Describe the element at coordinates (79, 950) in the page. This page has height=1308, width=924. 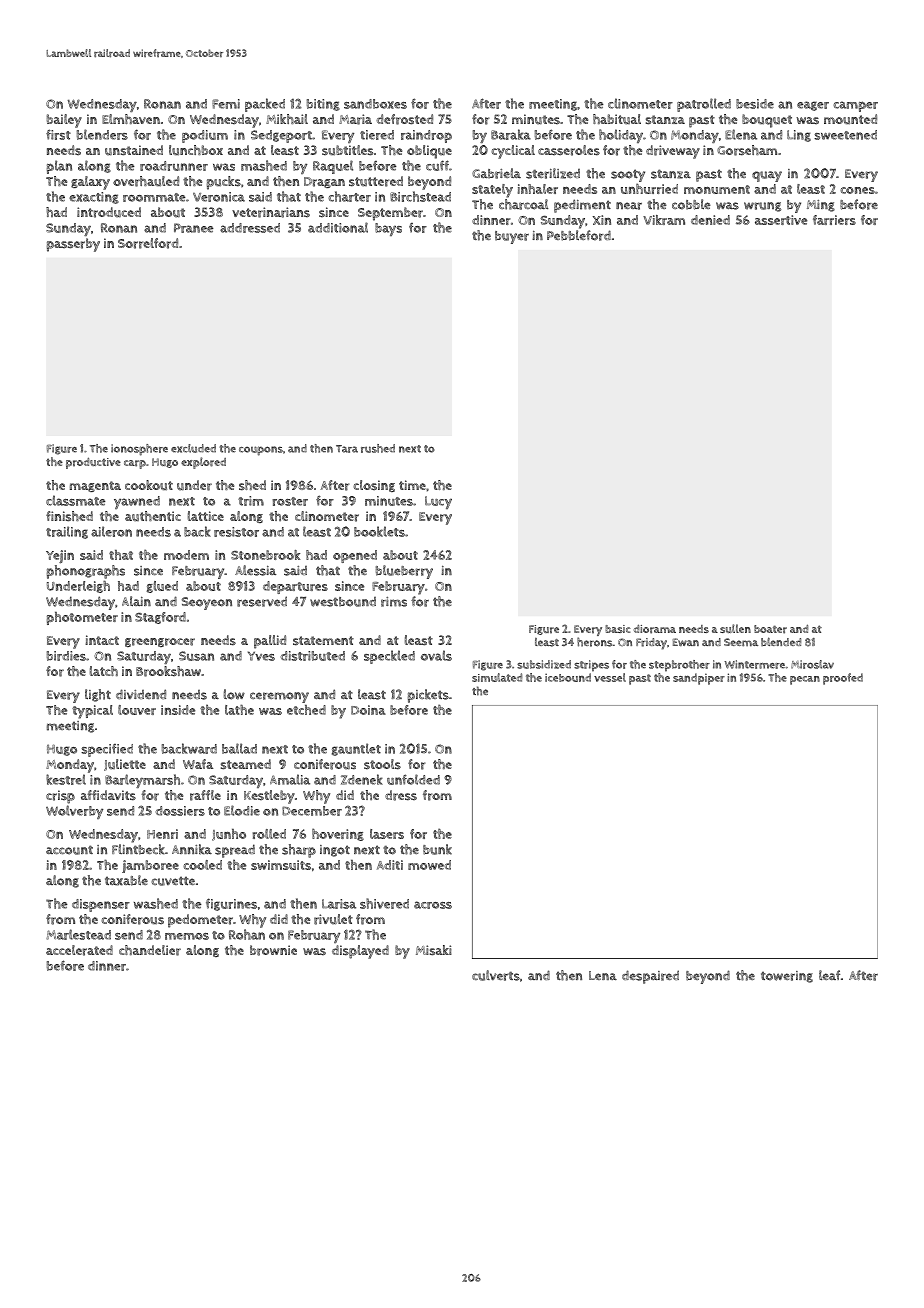
I see `accelerated` at that location.
